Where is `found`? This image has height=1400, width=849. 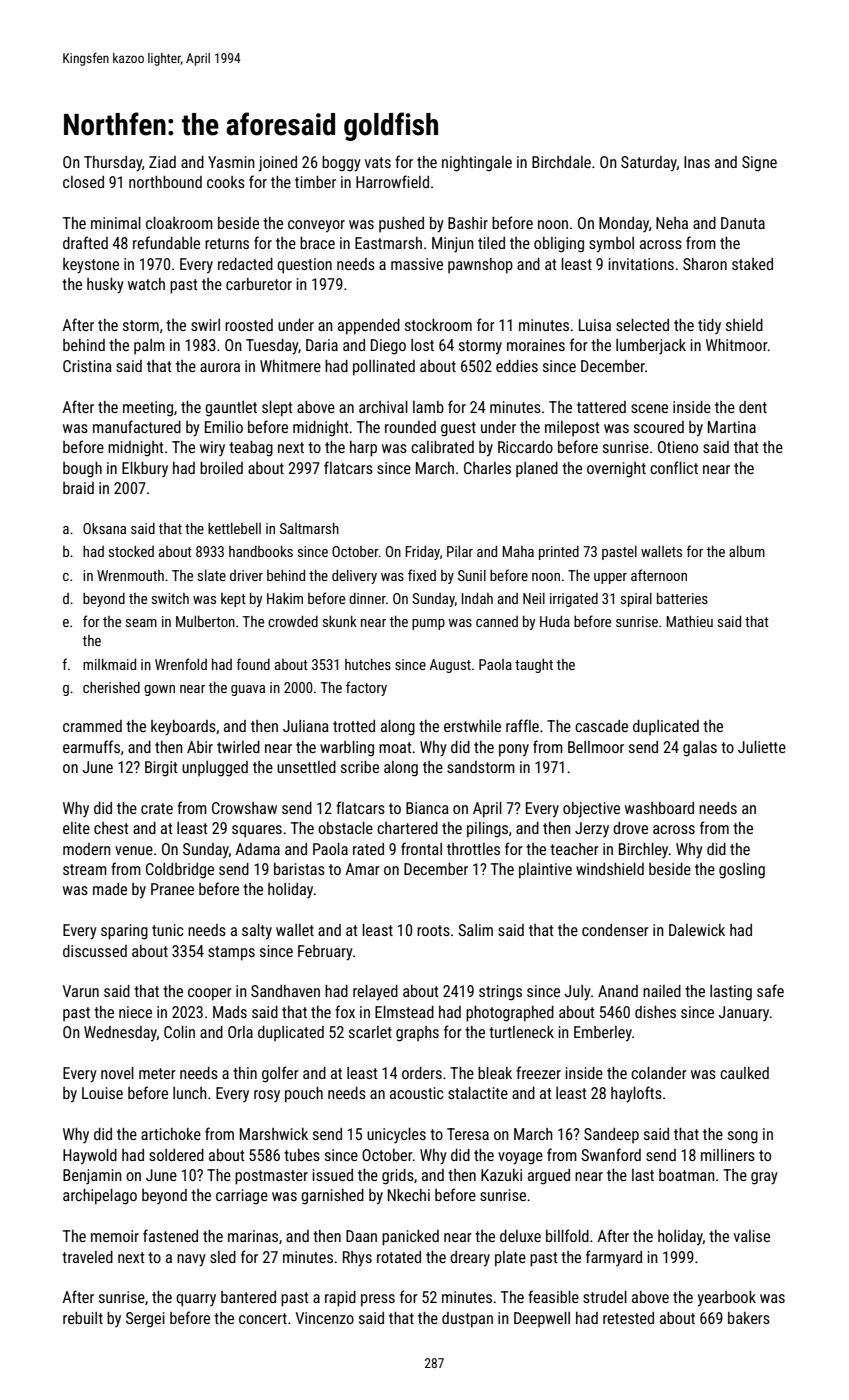
found is located at coordinates (253, 664).
